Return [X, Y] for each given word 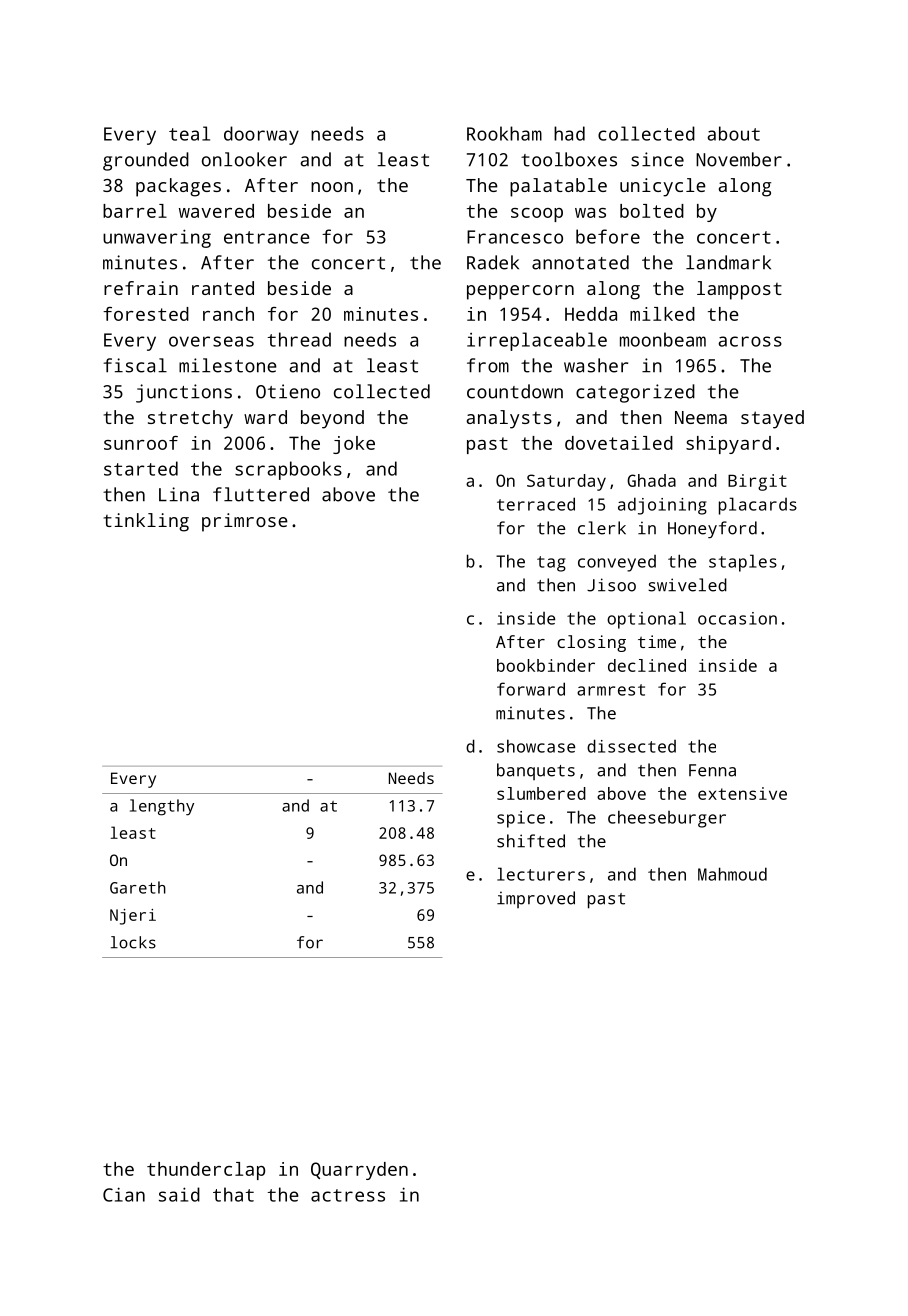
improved [536, 899]
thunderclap [206, 1171]
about [733, 133]
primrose [245, 522]
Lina [179, 494]
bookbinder [546, 665]
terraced [536, 504]
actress [348, 1195]
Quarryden [359, 1171]
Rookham [504, 133]
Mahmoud [732, 874]
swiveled [687, 585]
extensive [742, 793]
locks [133, 942]
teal [189, 133]
